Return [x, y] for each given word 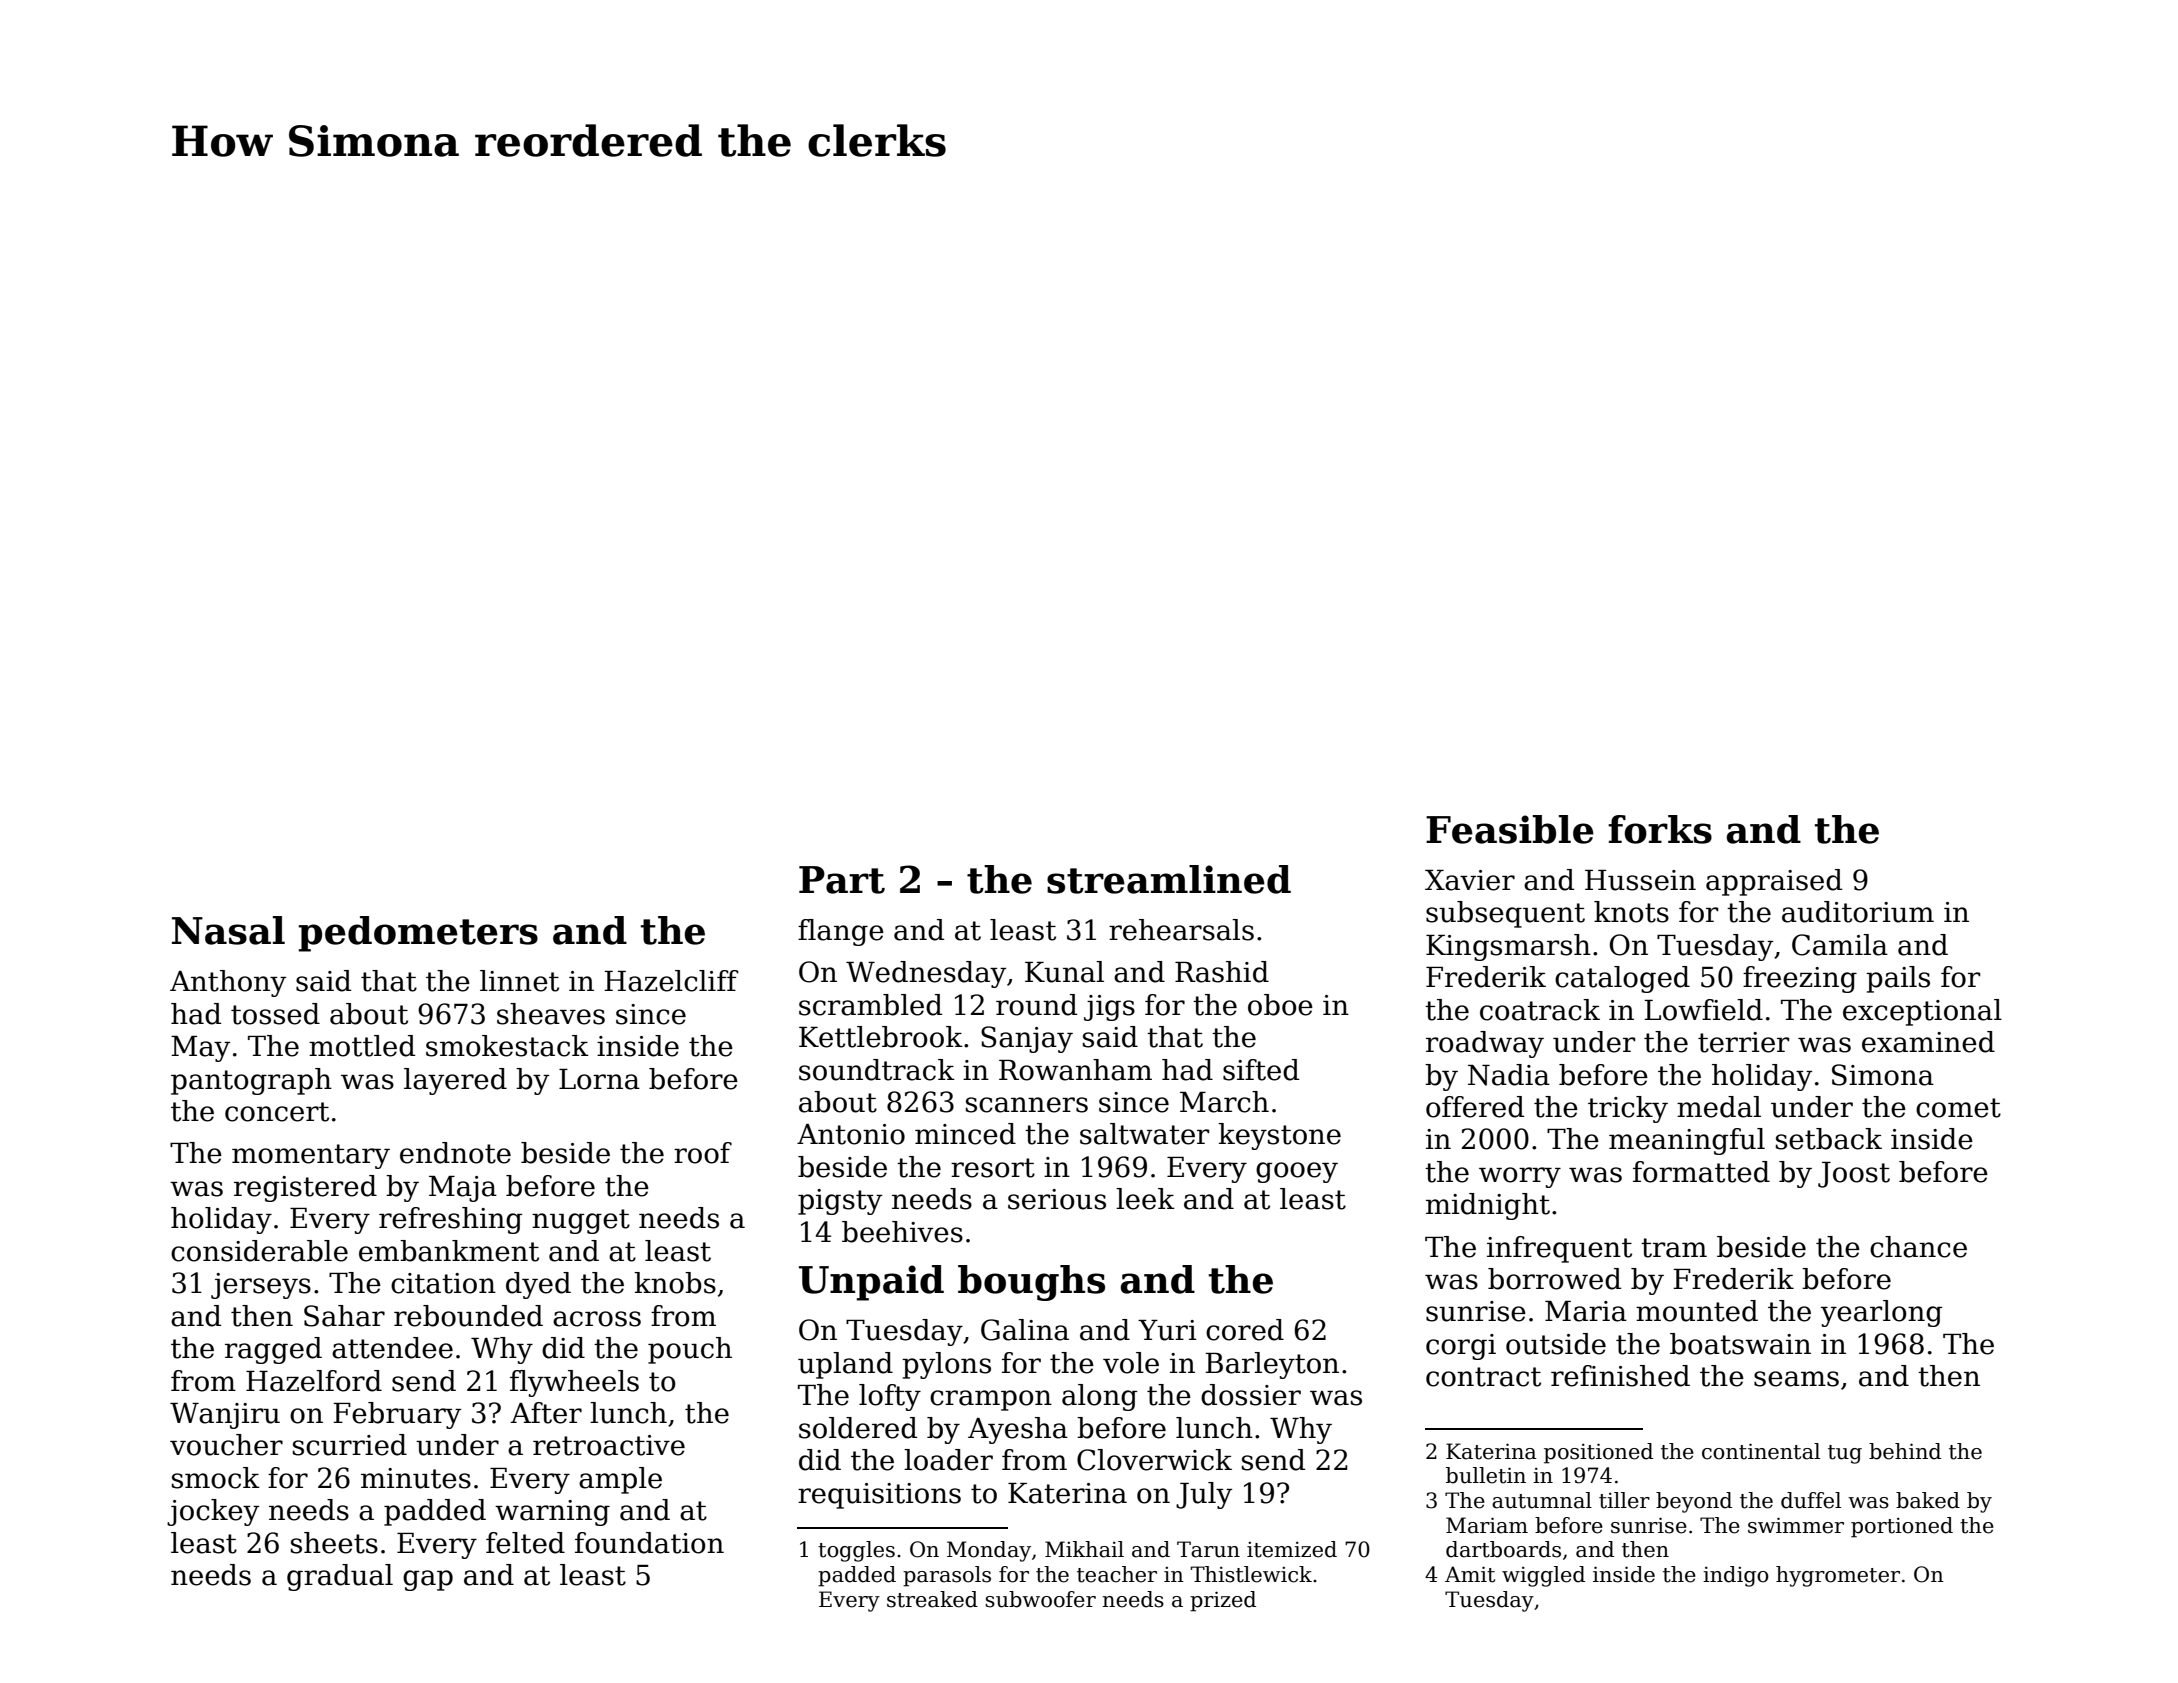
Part [842, 880]
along [1099, 1397]
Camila [1840, 945]
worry [1520, 1177]
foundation [649, 1543]
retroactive [609, 1445]
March [1224, 1102]
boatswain [1740, 1344]
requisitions [879, 1496]
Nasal [228, 930]
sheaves [551, 1014]
